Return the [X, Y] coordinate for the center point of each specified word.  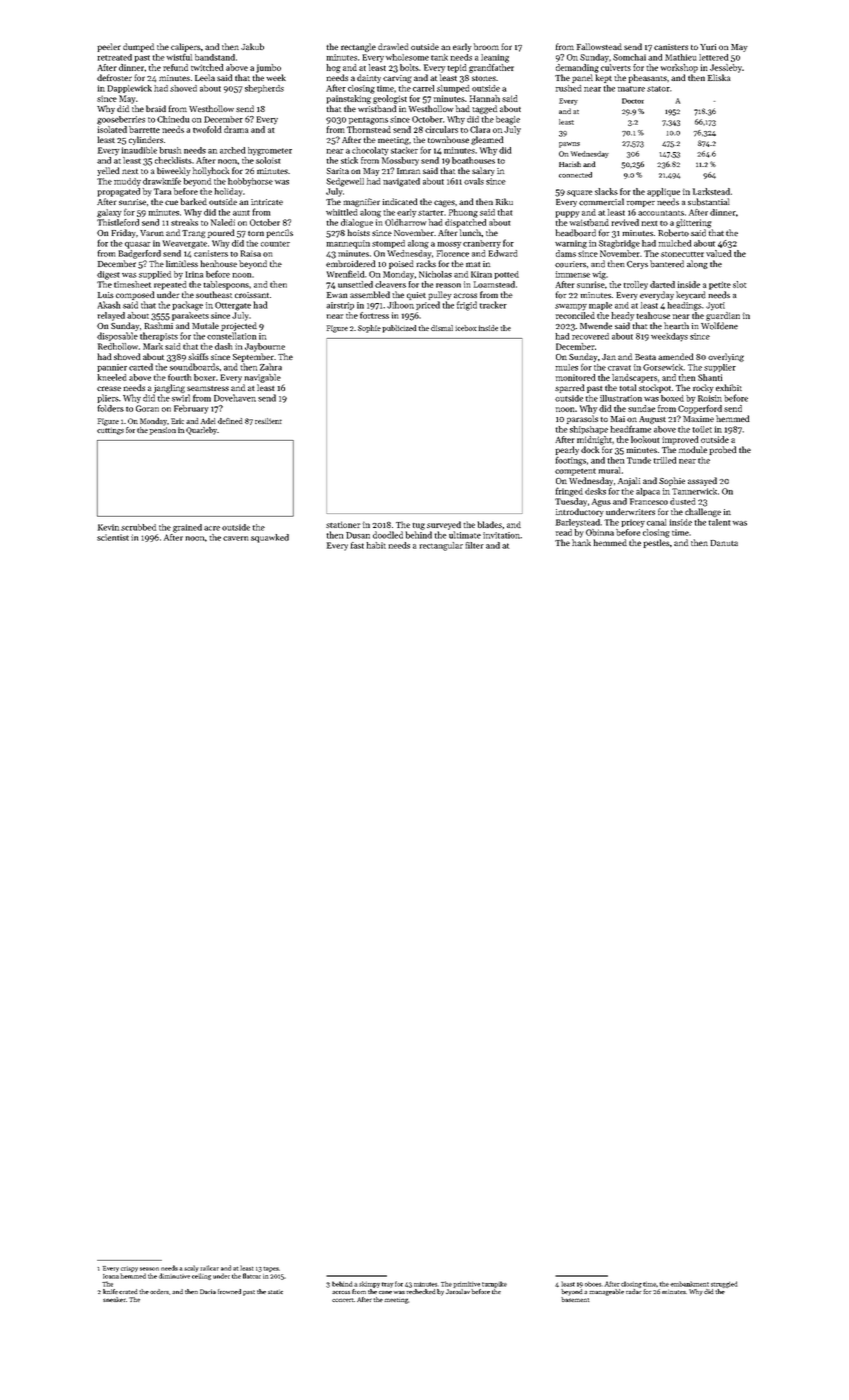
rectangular [441, 546]
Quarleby [201, 431]
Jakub [252, 46]
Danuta [724, 543]
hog [333, 68]
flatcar [252, 1276]
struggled [724, 1284]
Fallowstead [599, 46]
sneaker [114, 1299]
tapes [271, 1269]
